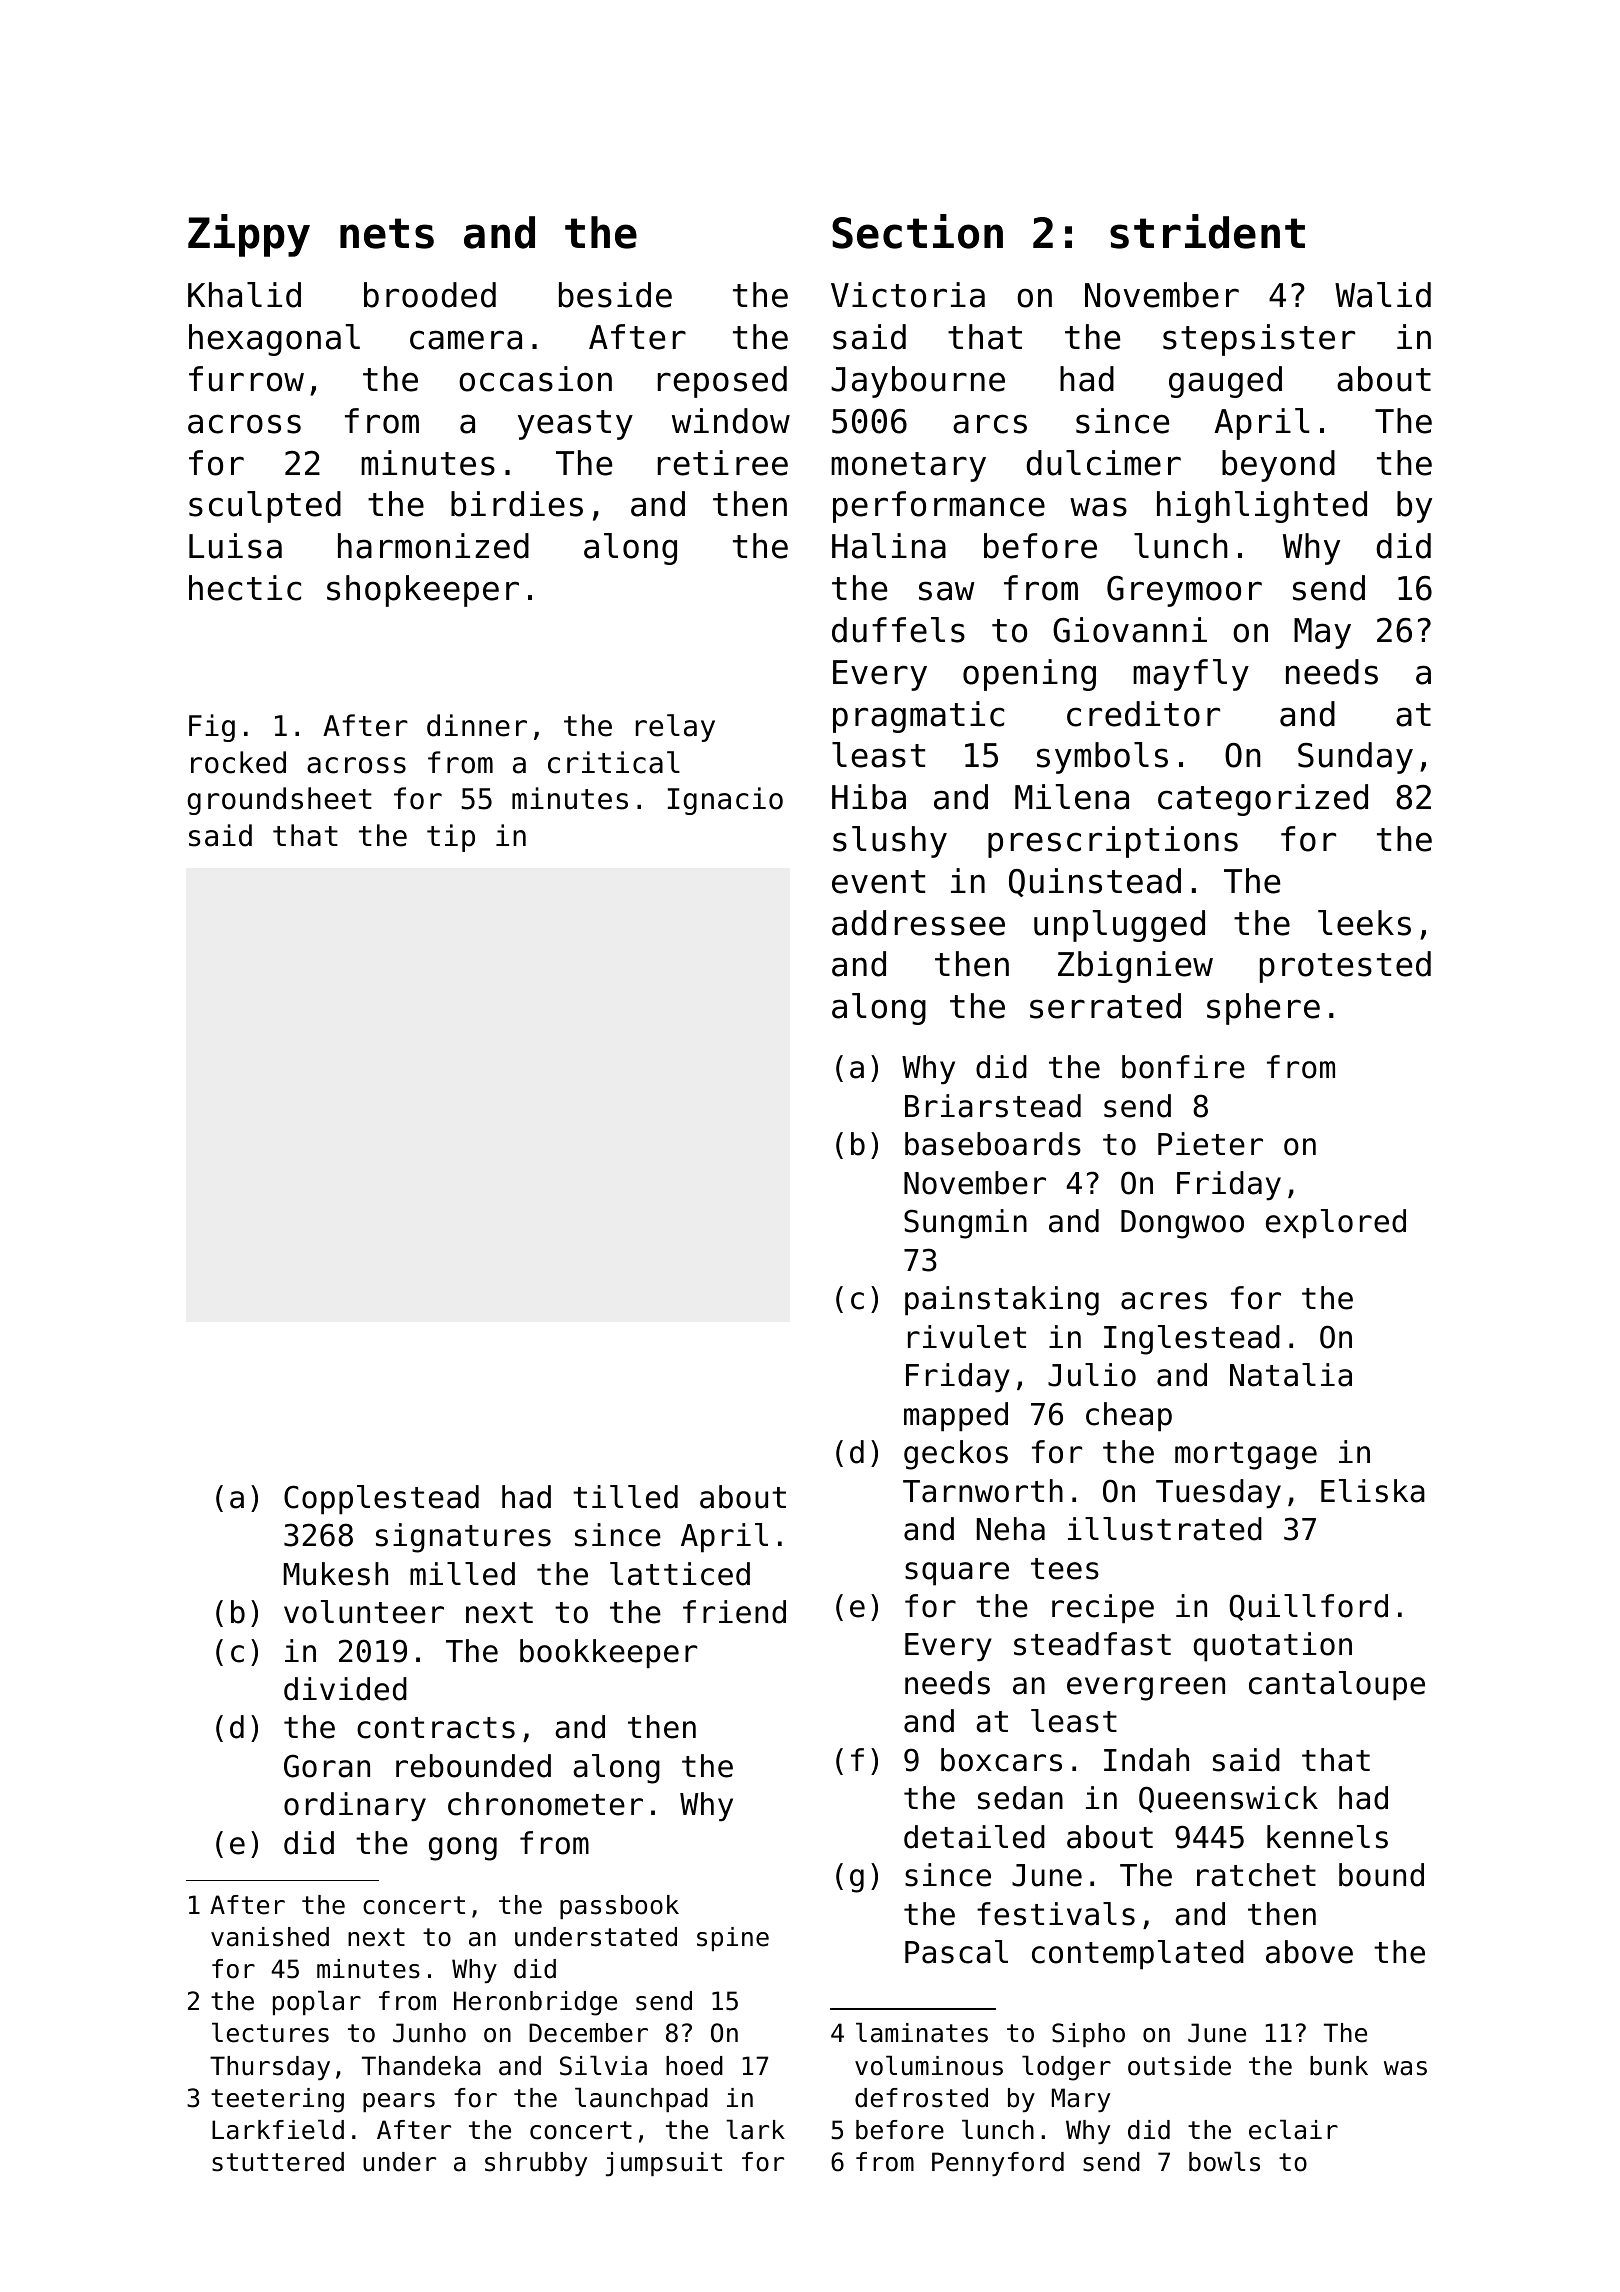 This image has width=1620, height=2292. What do you see at coordinates (463, 1849) in the image?
I see `gong` at bounding box center [463, 1849].
